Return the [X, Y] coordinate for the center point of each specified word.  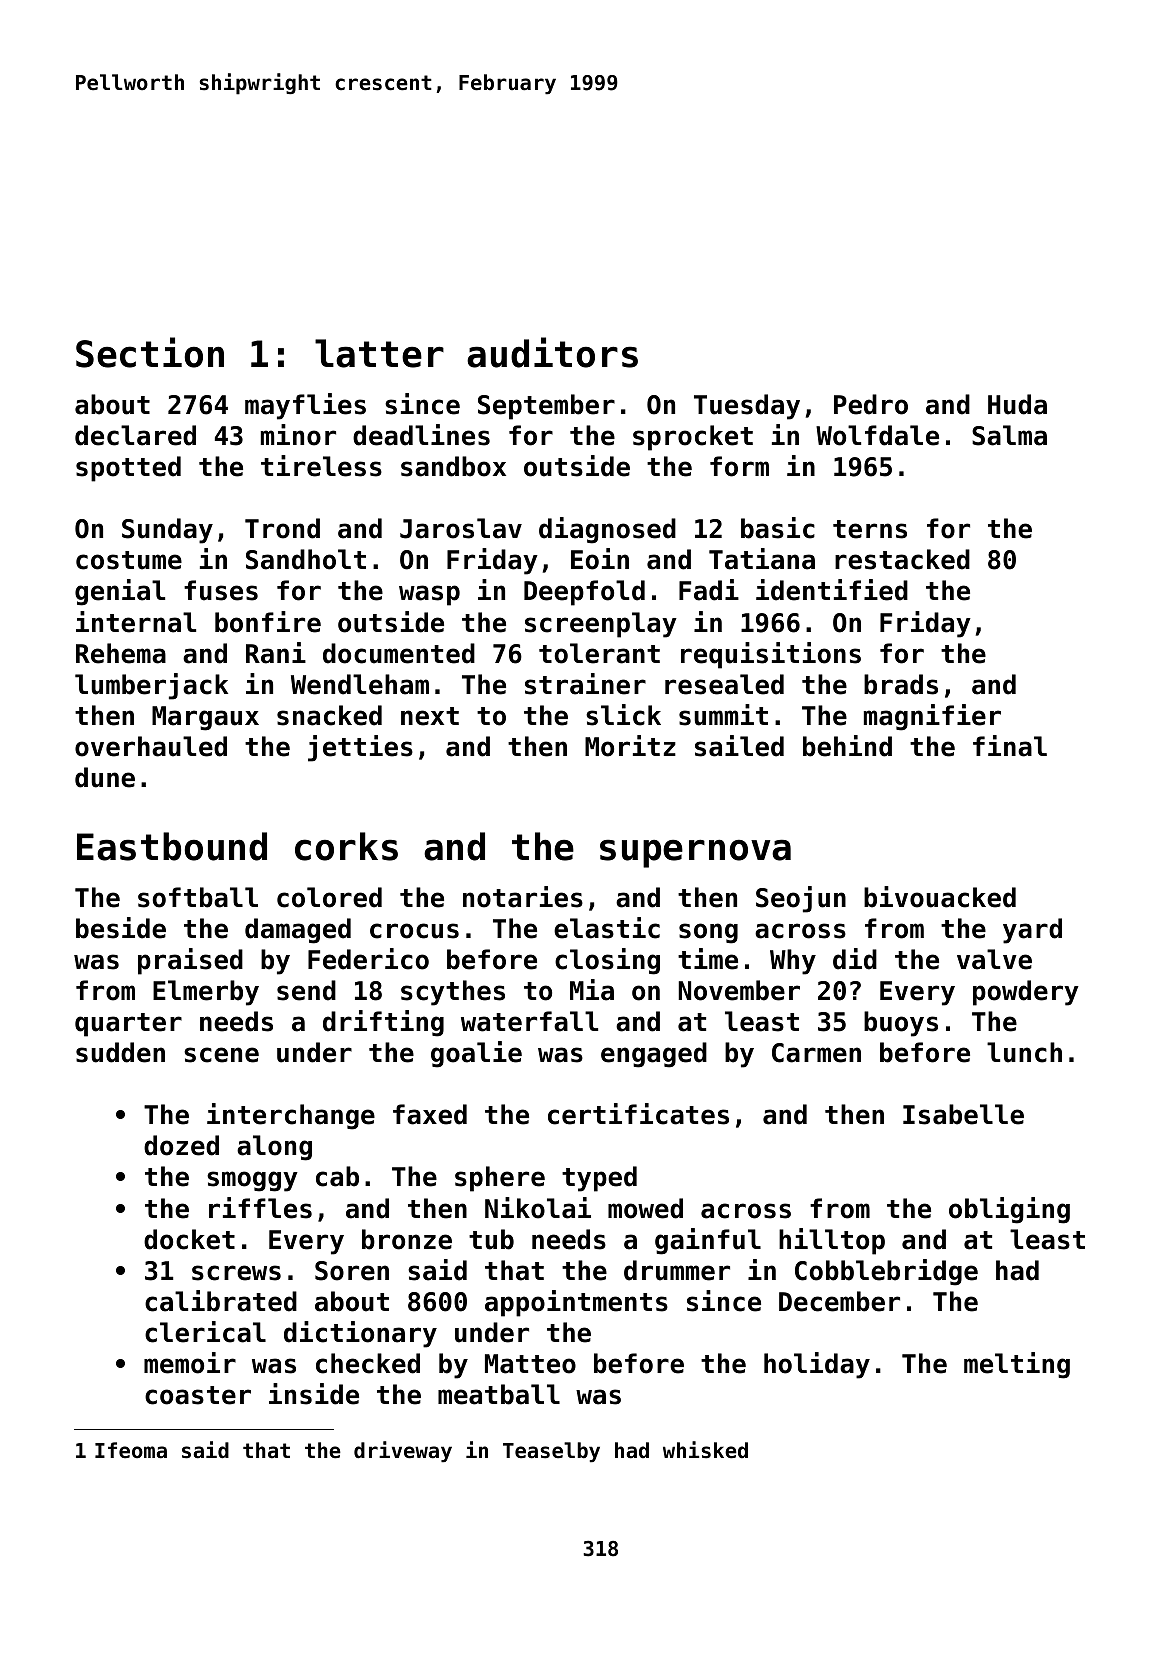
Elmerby [206, 993]
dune [105, 777]
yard [1032, 931]
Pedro [871, 404]
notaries [523, 897]
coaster [198, 1395]
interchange [291, 1116]
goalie [476, 1054]
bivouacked [940, 897]
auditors [552, 352]
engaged [654, 1055]
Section [150, 352]
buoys [901, 1024]
